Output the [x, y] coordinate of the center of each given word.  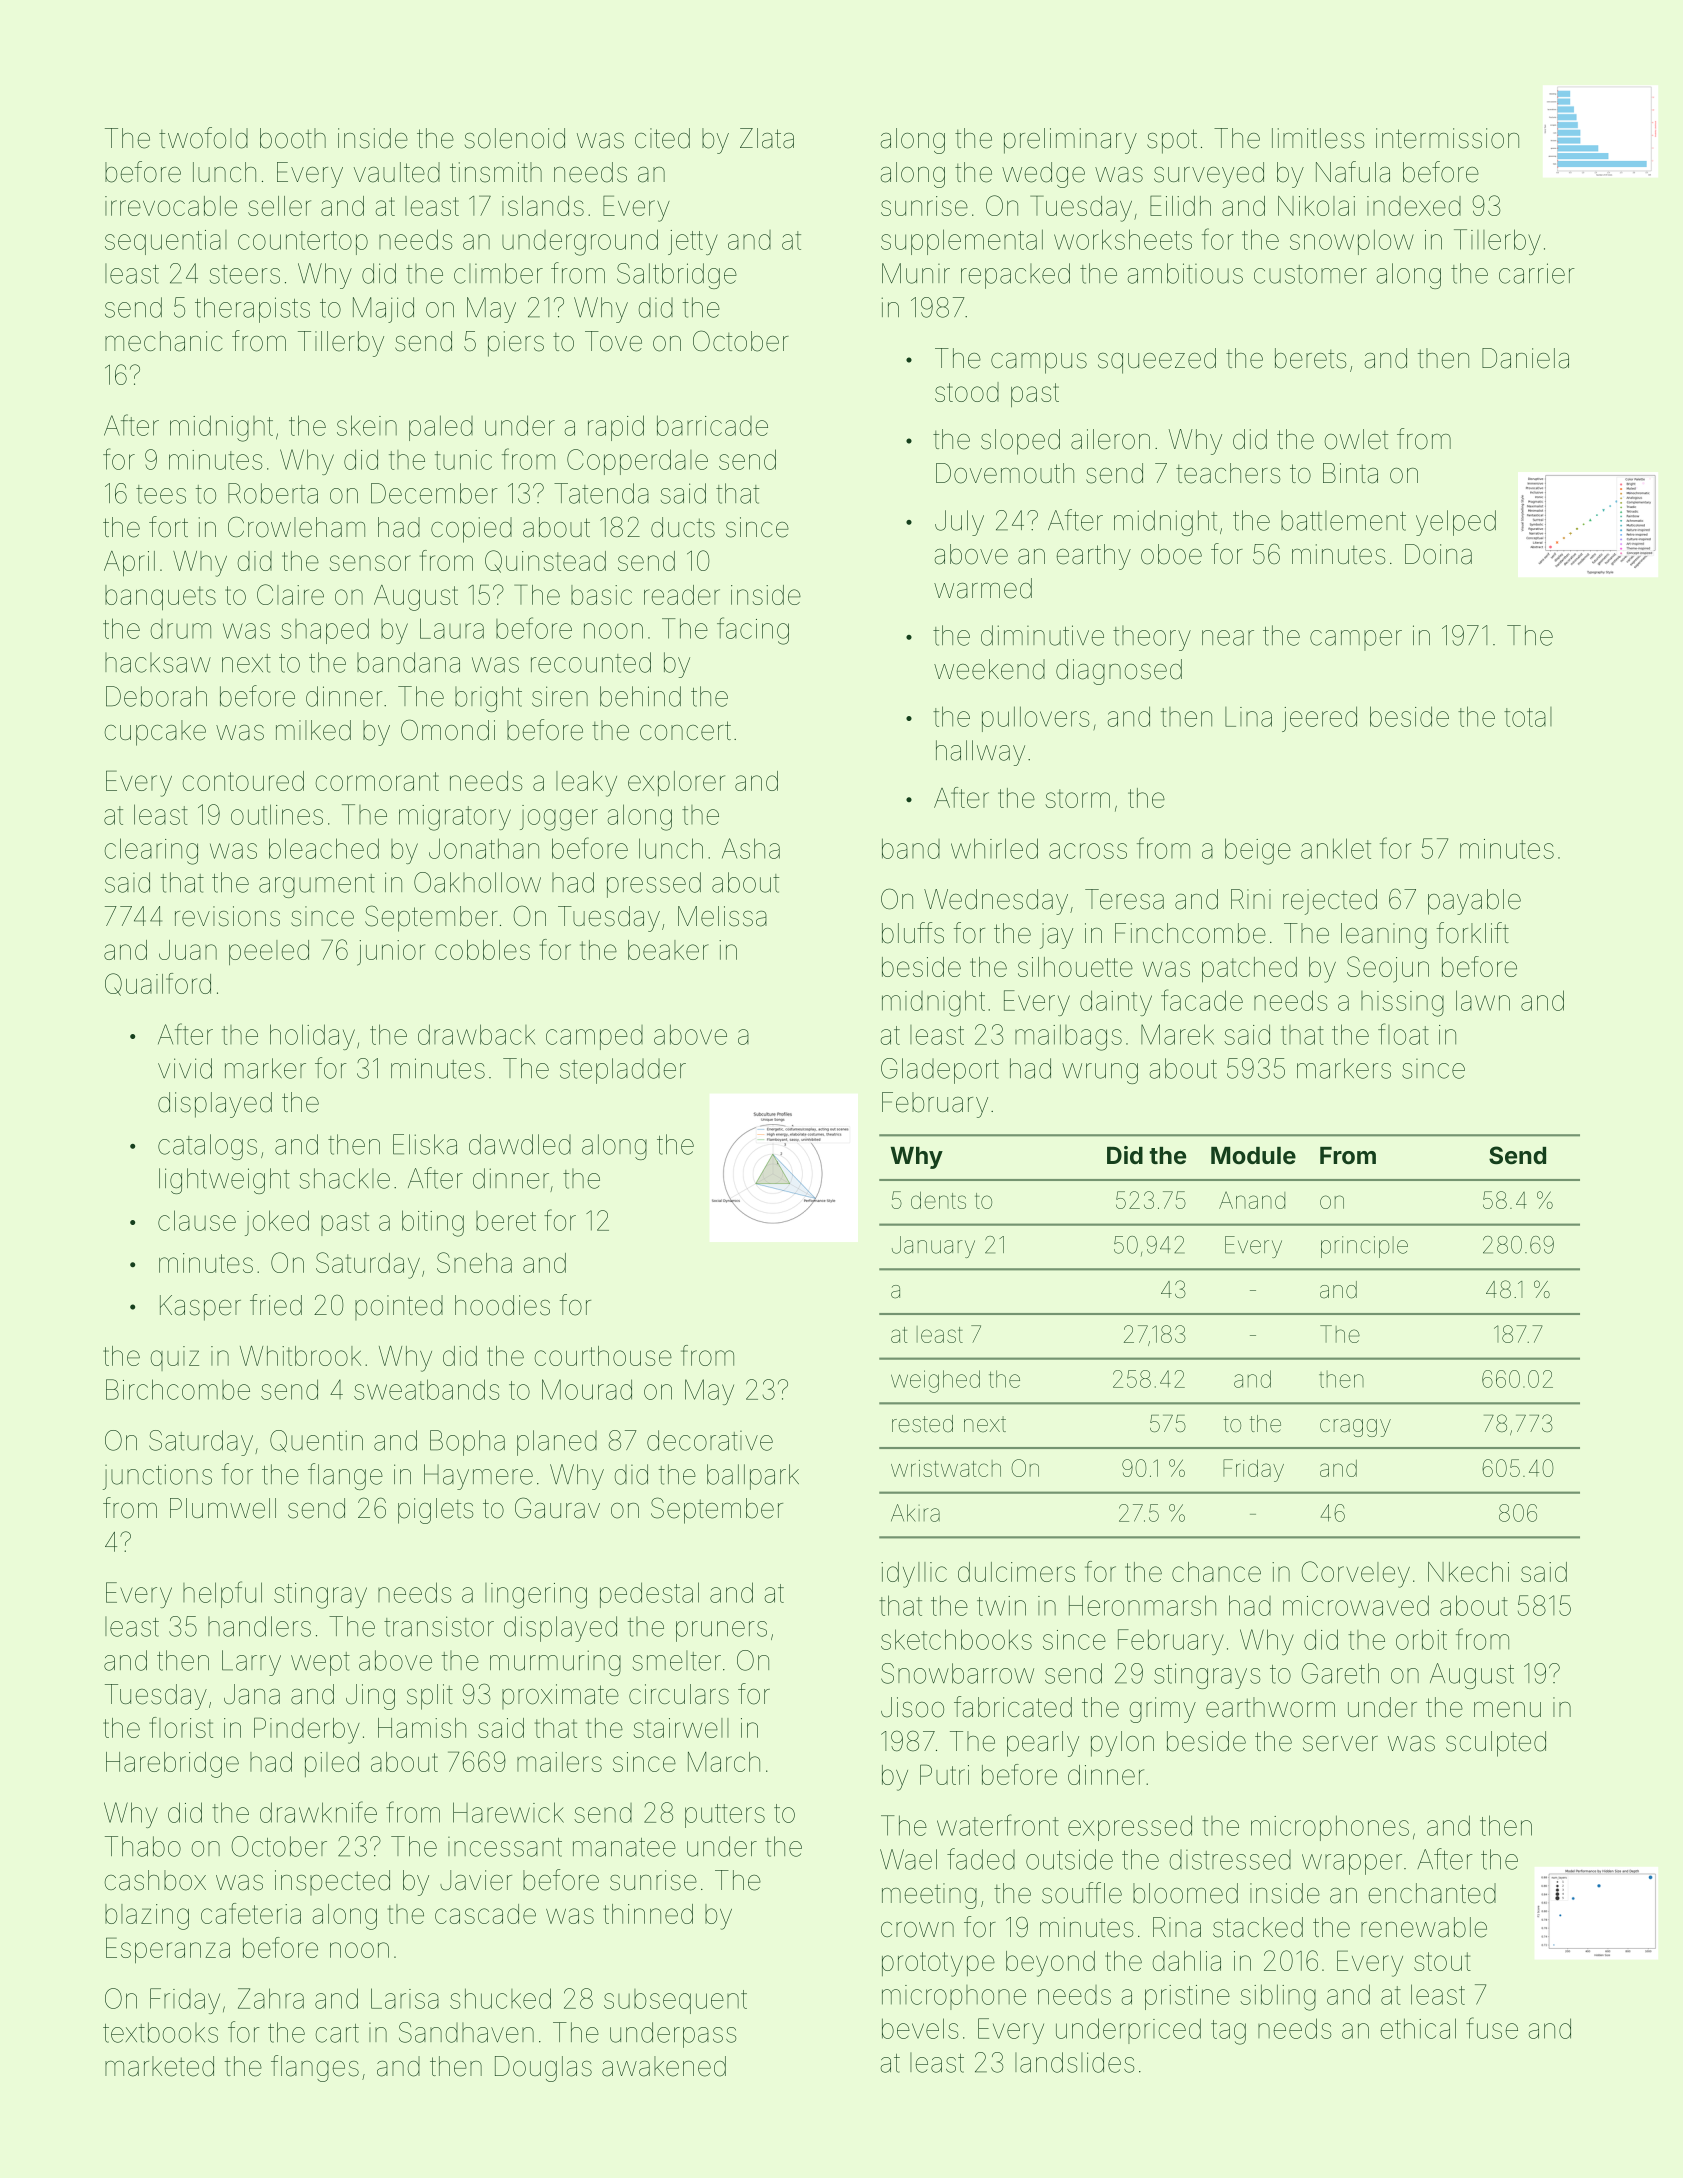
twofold [203, 138]
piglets [435, 1511]
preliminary [1070, 141]
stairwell [681, 1728]
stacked [1258, 1927]
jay [1056, 936]
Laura [452, 628]
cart [337, 2033]
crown [917, 1930]
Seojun [1388, 969]
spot [1172, 141]
